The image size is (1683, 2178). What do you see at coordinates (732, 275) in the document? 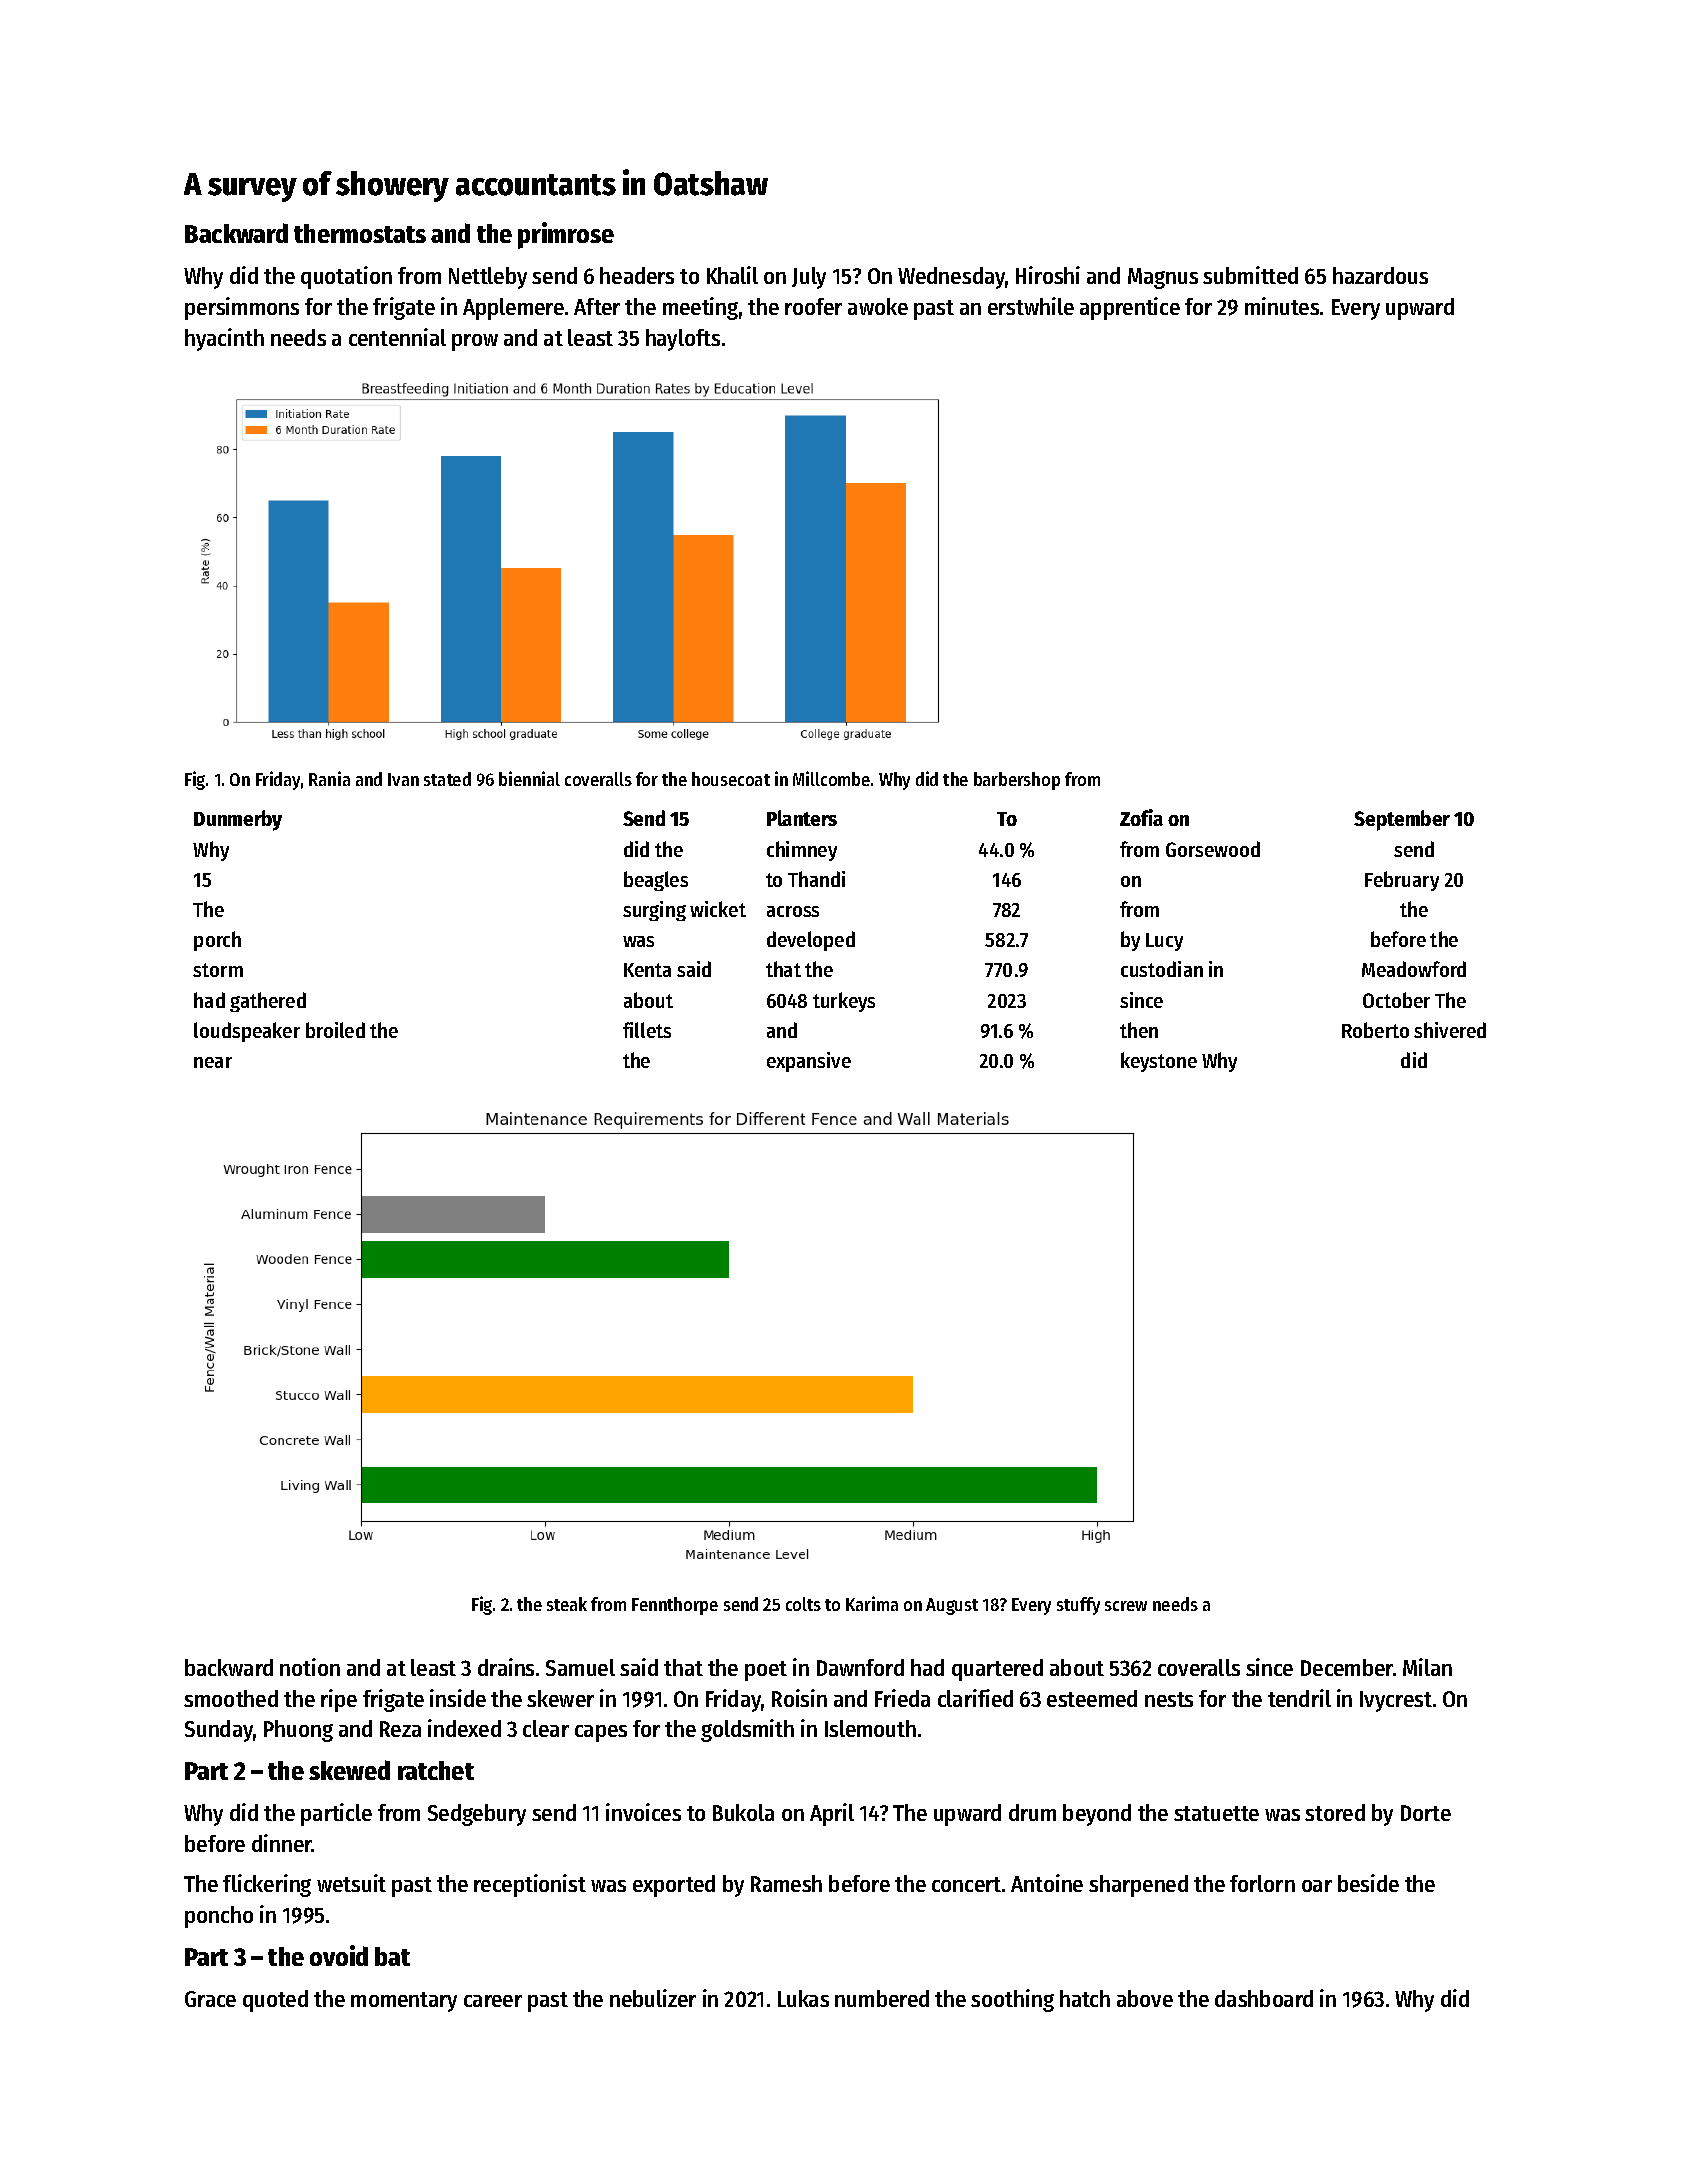
I see `Khalil` at bounding box center [732, 275].
